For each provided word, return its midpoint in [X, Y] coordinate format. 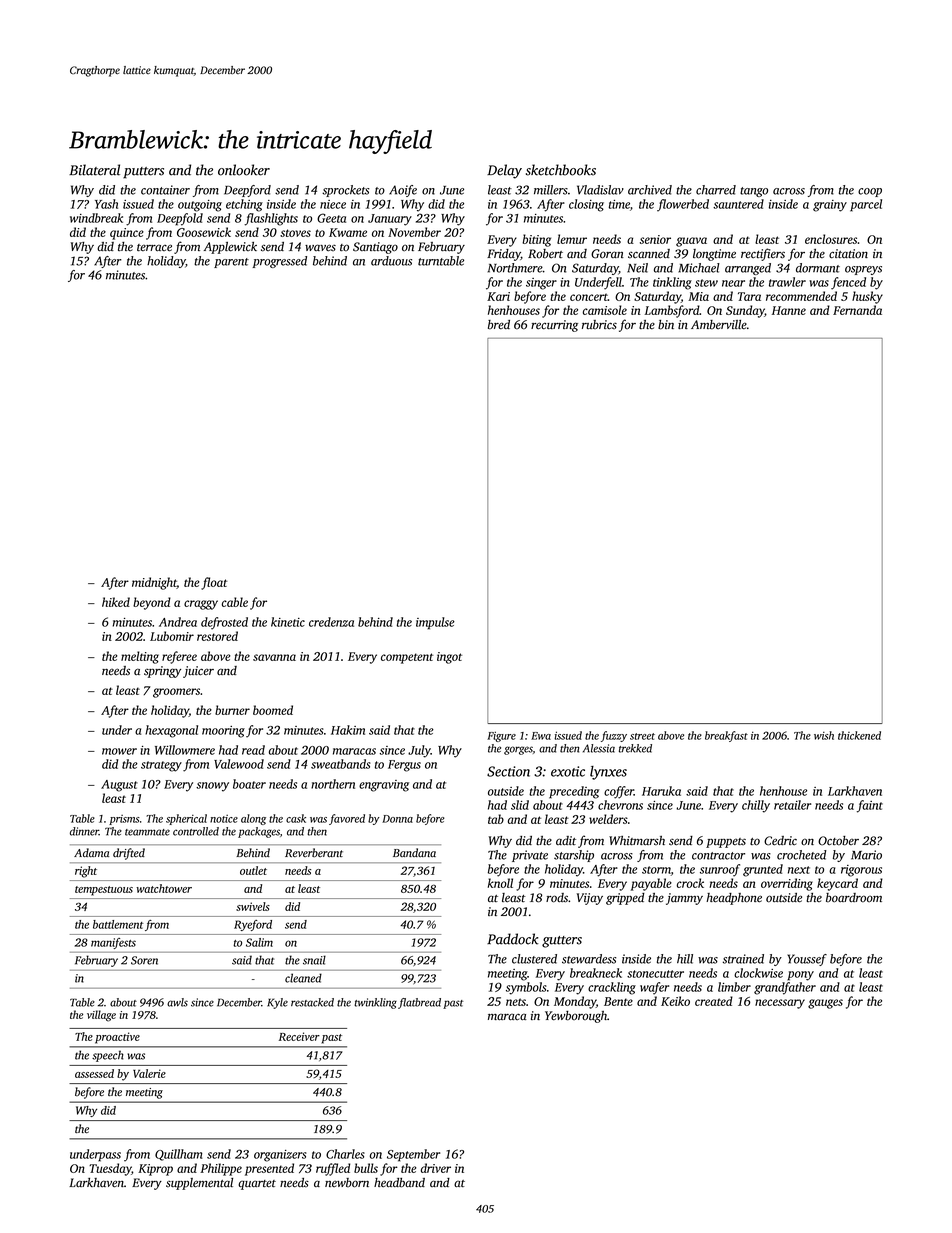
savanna [274, 657]
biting [536, 240]
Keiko [675, 1001]
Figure [501, 736]
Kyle [277, 1003]
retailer [792, 805]
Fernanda [857, 310]
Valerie [149, 1073]
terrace [154, 248]
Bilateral [94, 170]
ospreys [863, 270]
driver [436, 1168]
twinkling [375, 1003]
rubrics [599, 325]
